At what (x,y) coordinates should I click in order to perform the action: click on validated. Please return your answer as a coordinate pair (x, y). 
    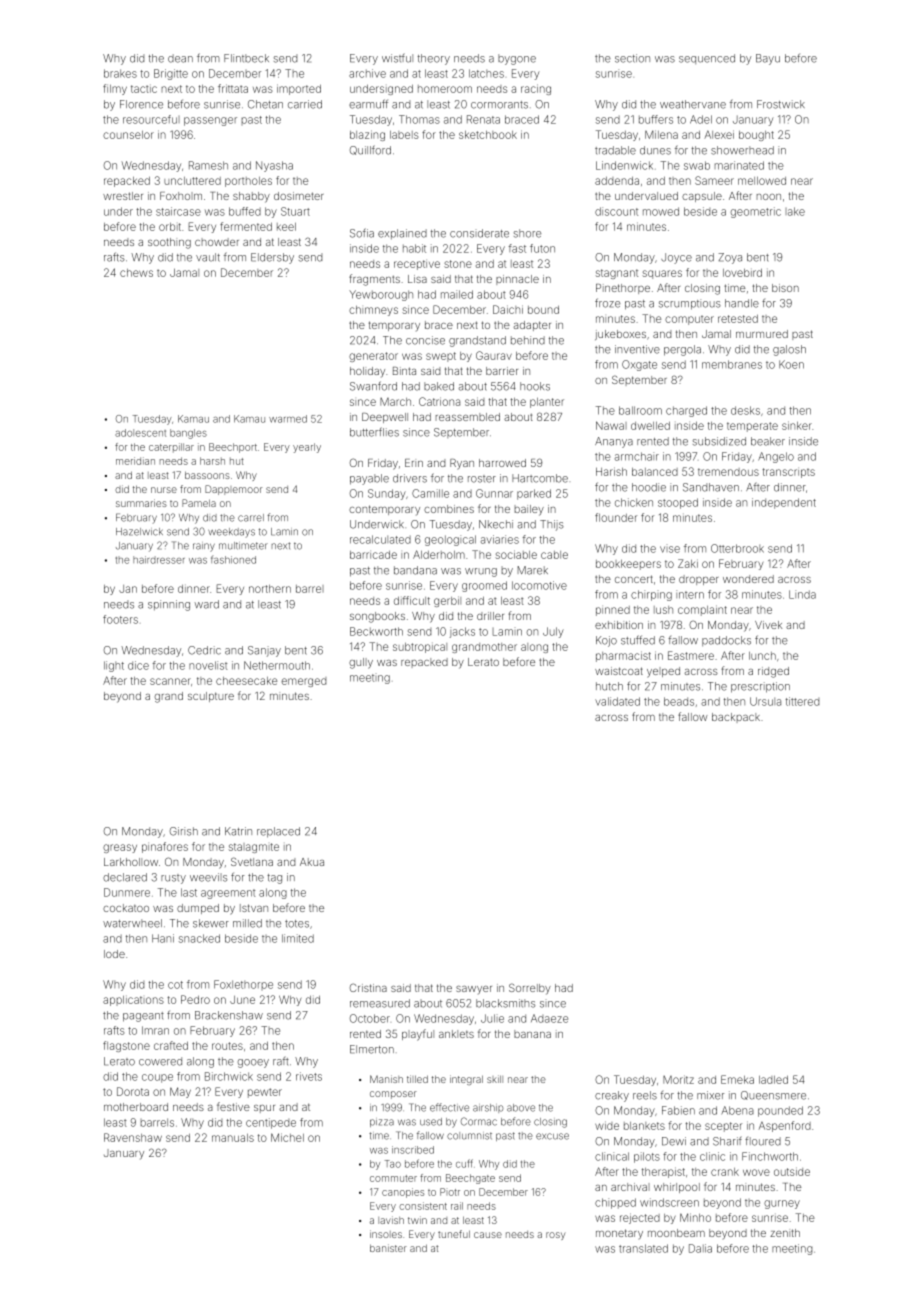
    Looking at the image, I should click on (617, 701).
